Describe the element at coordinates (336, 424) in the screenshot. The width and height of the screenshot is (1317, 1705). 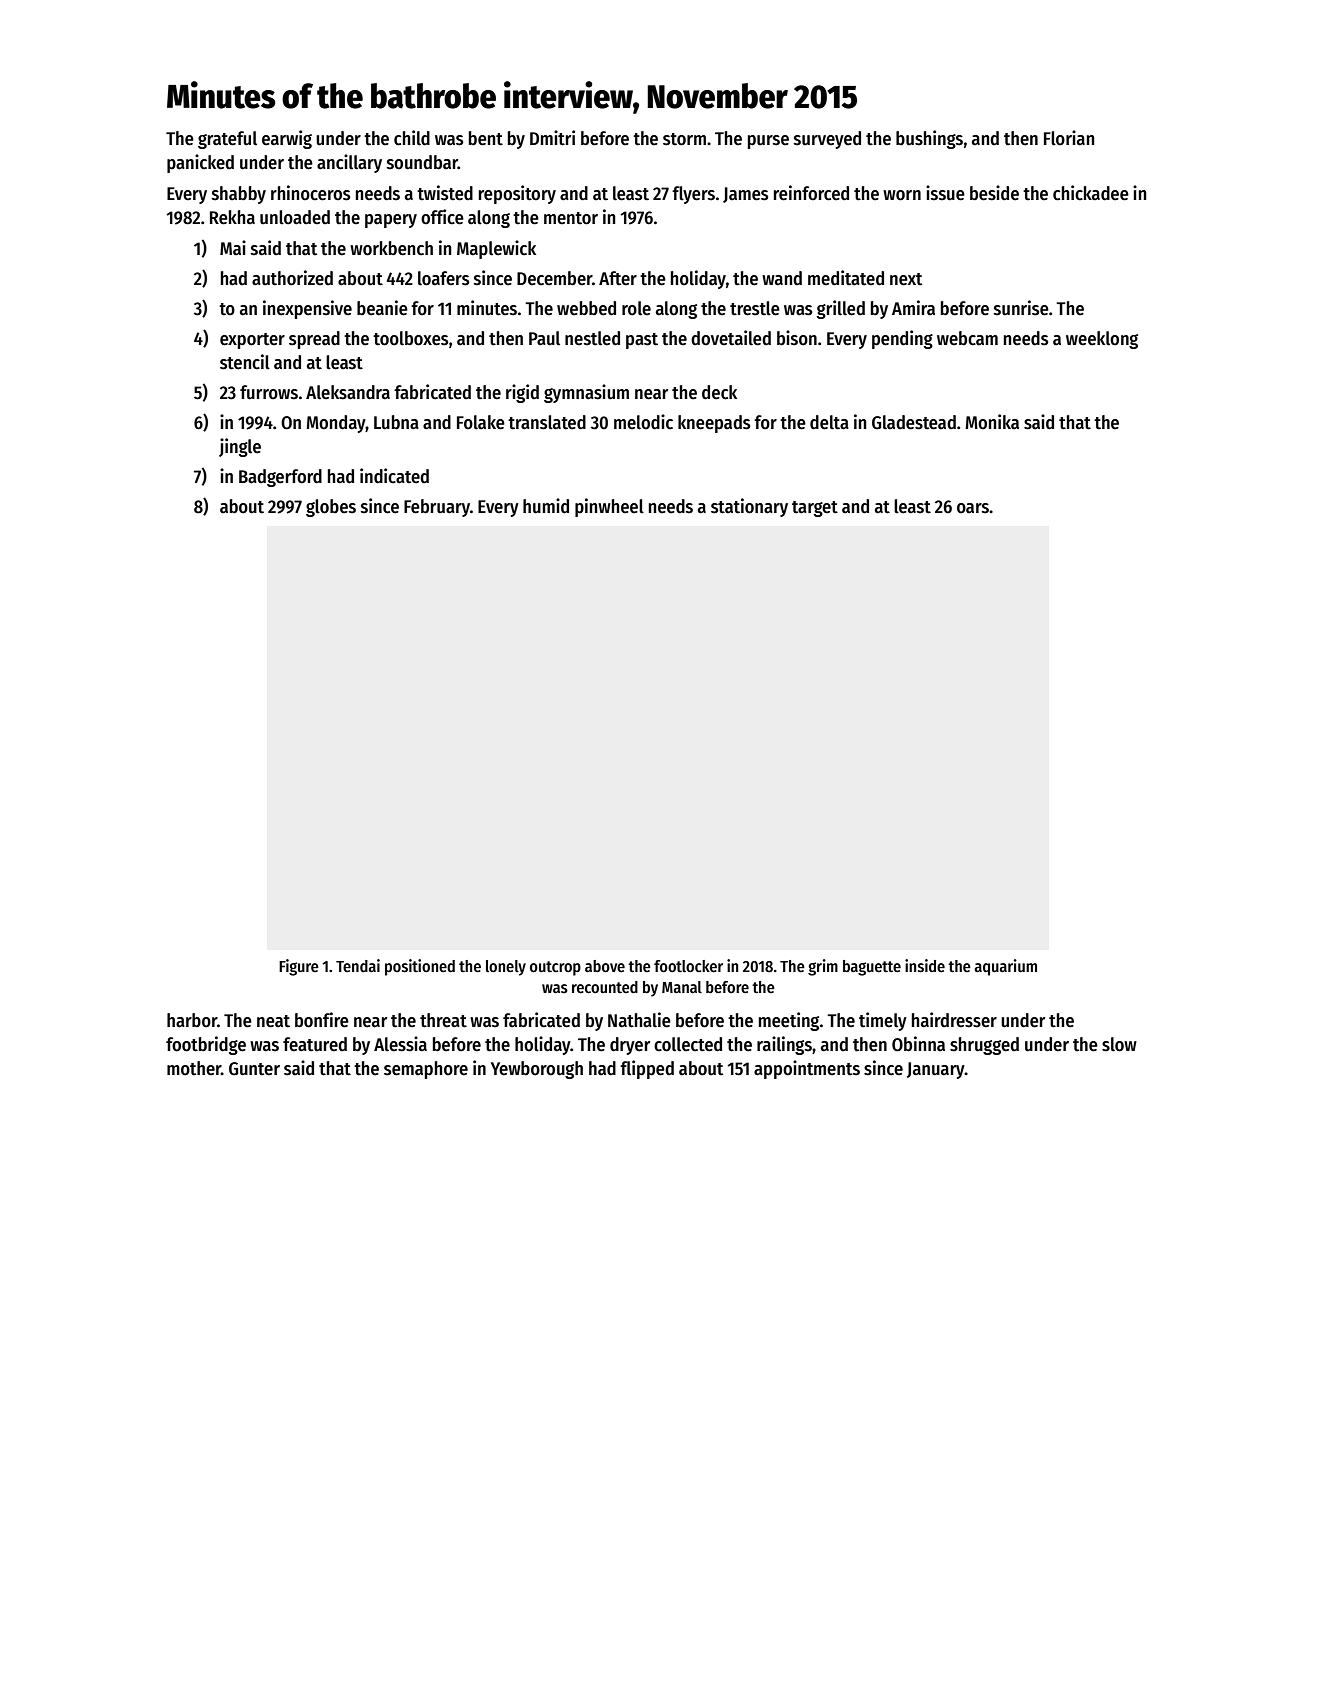
I see `Monday` at that location.
